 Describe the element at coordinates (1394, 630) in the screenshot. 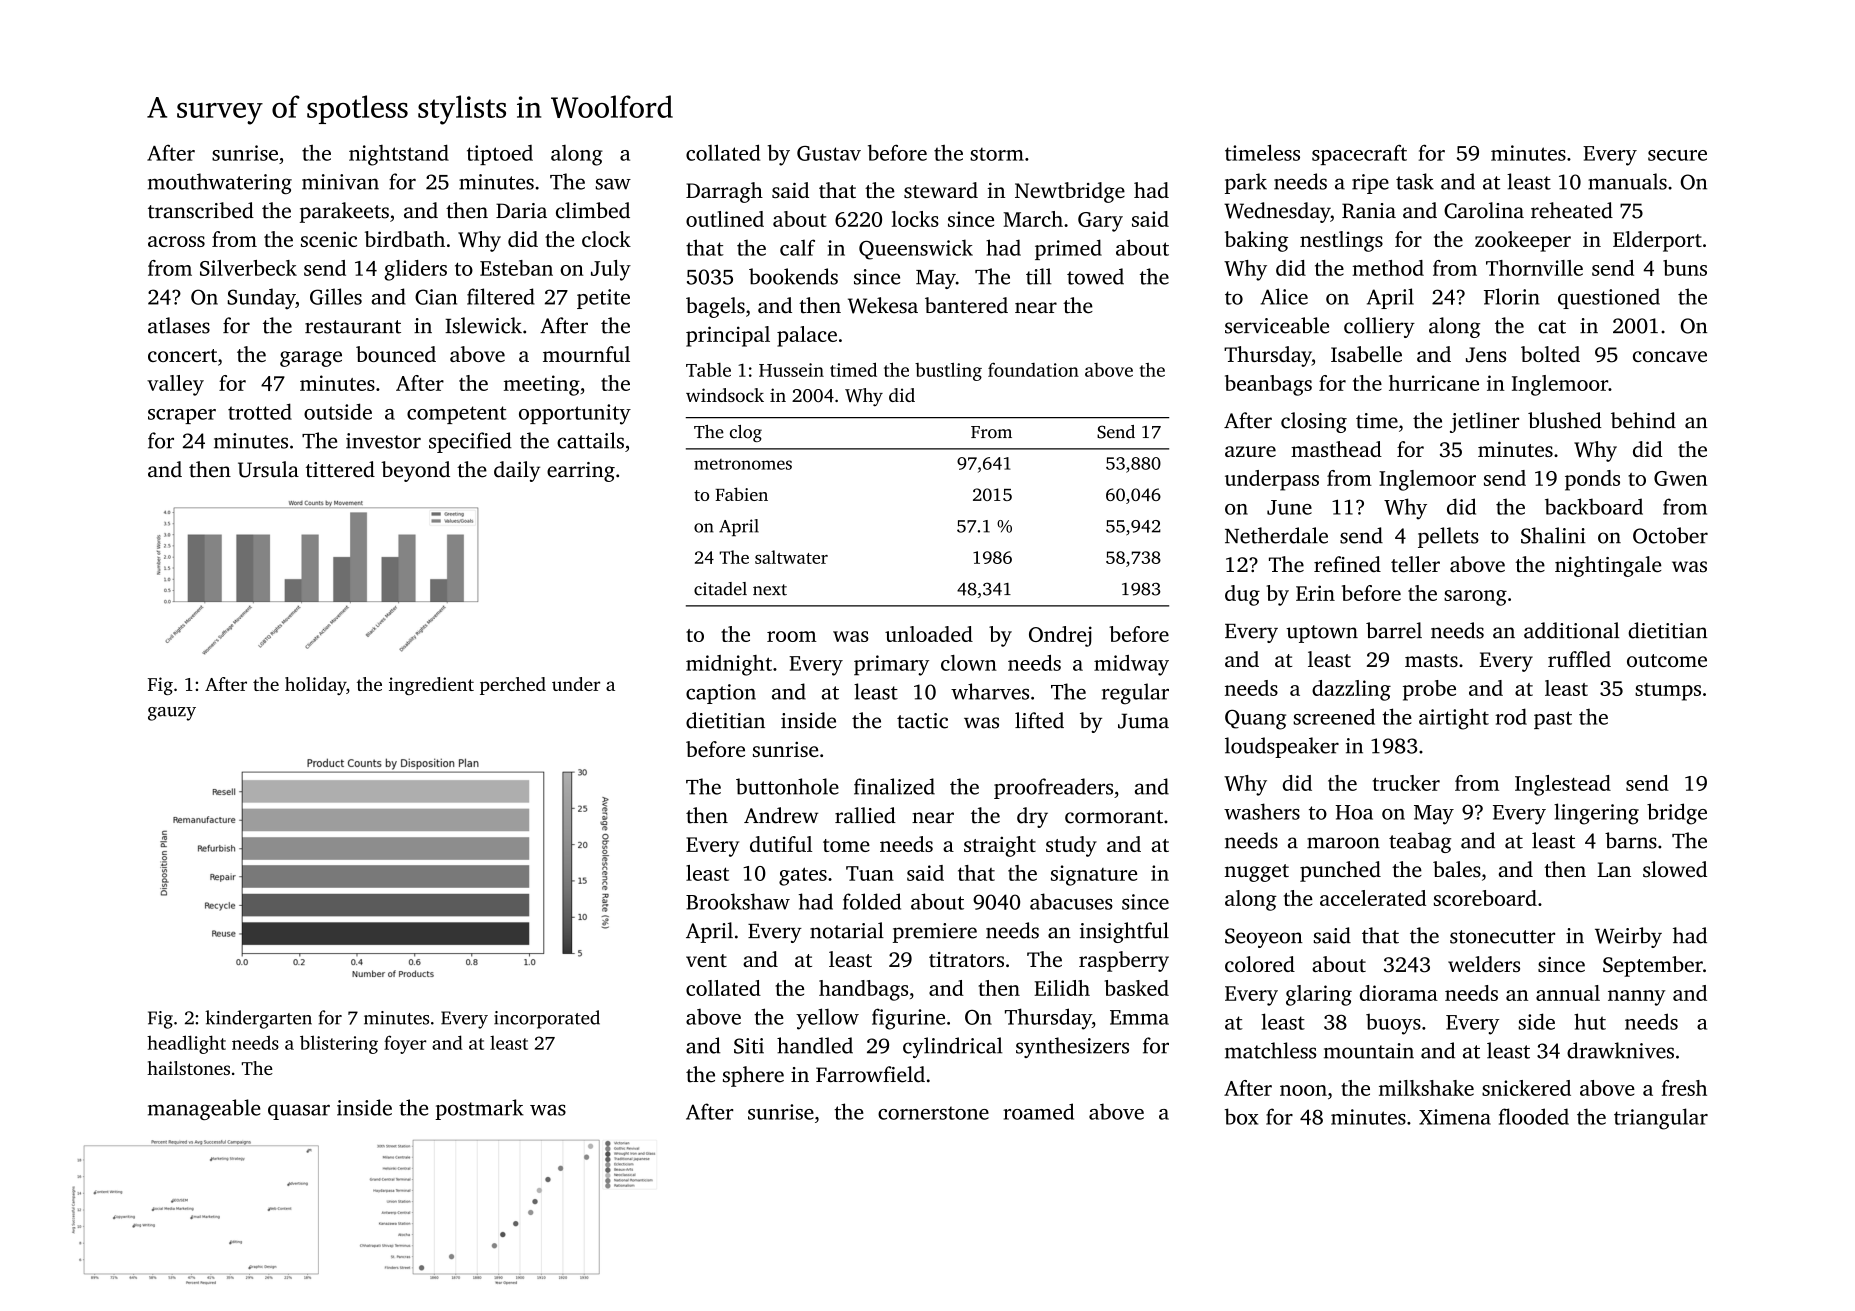

I see `barrel` at that location.
